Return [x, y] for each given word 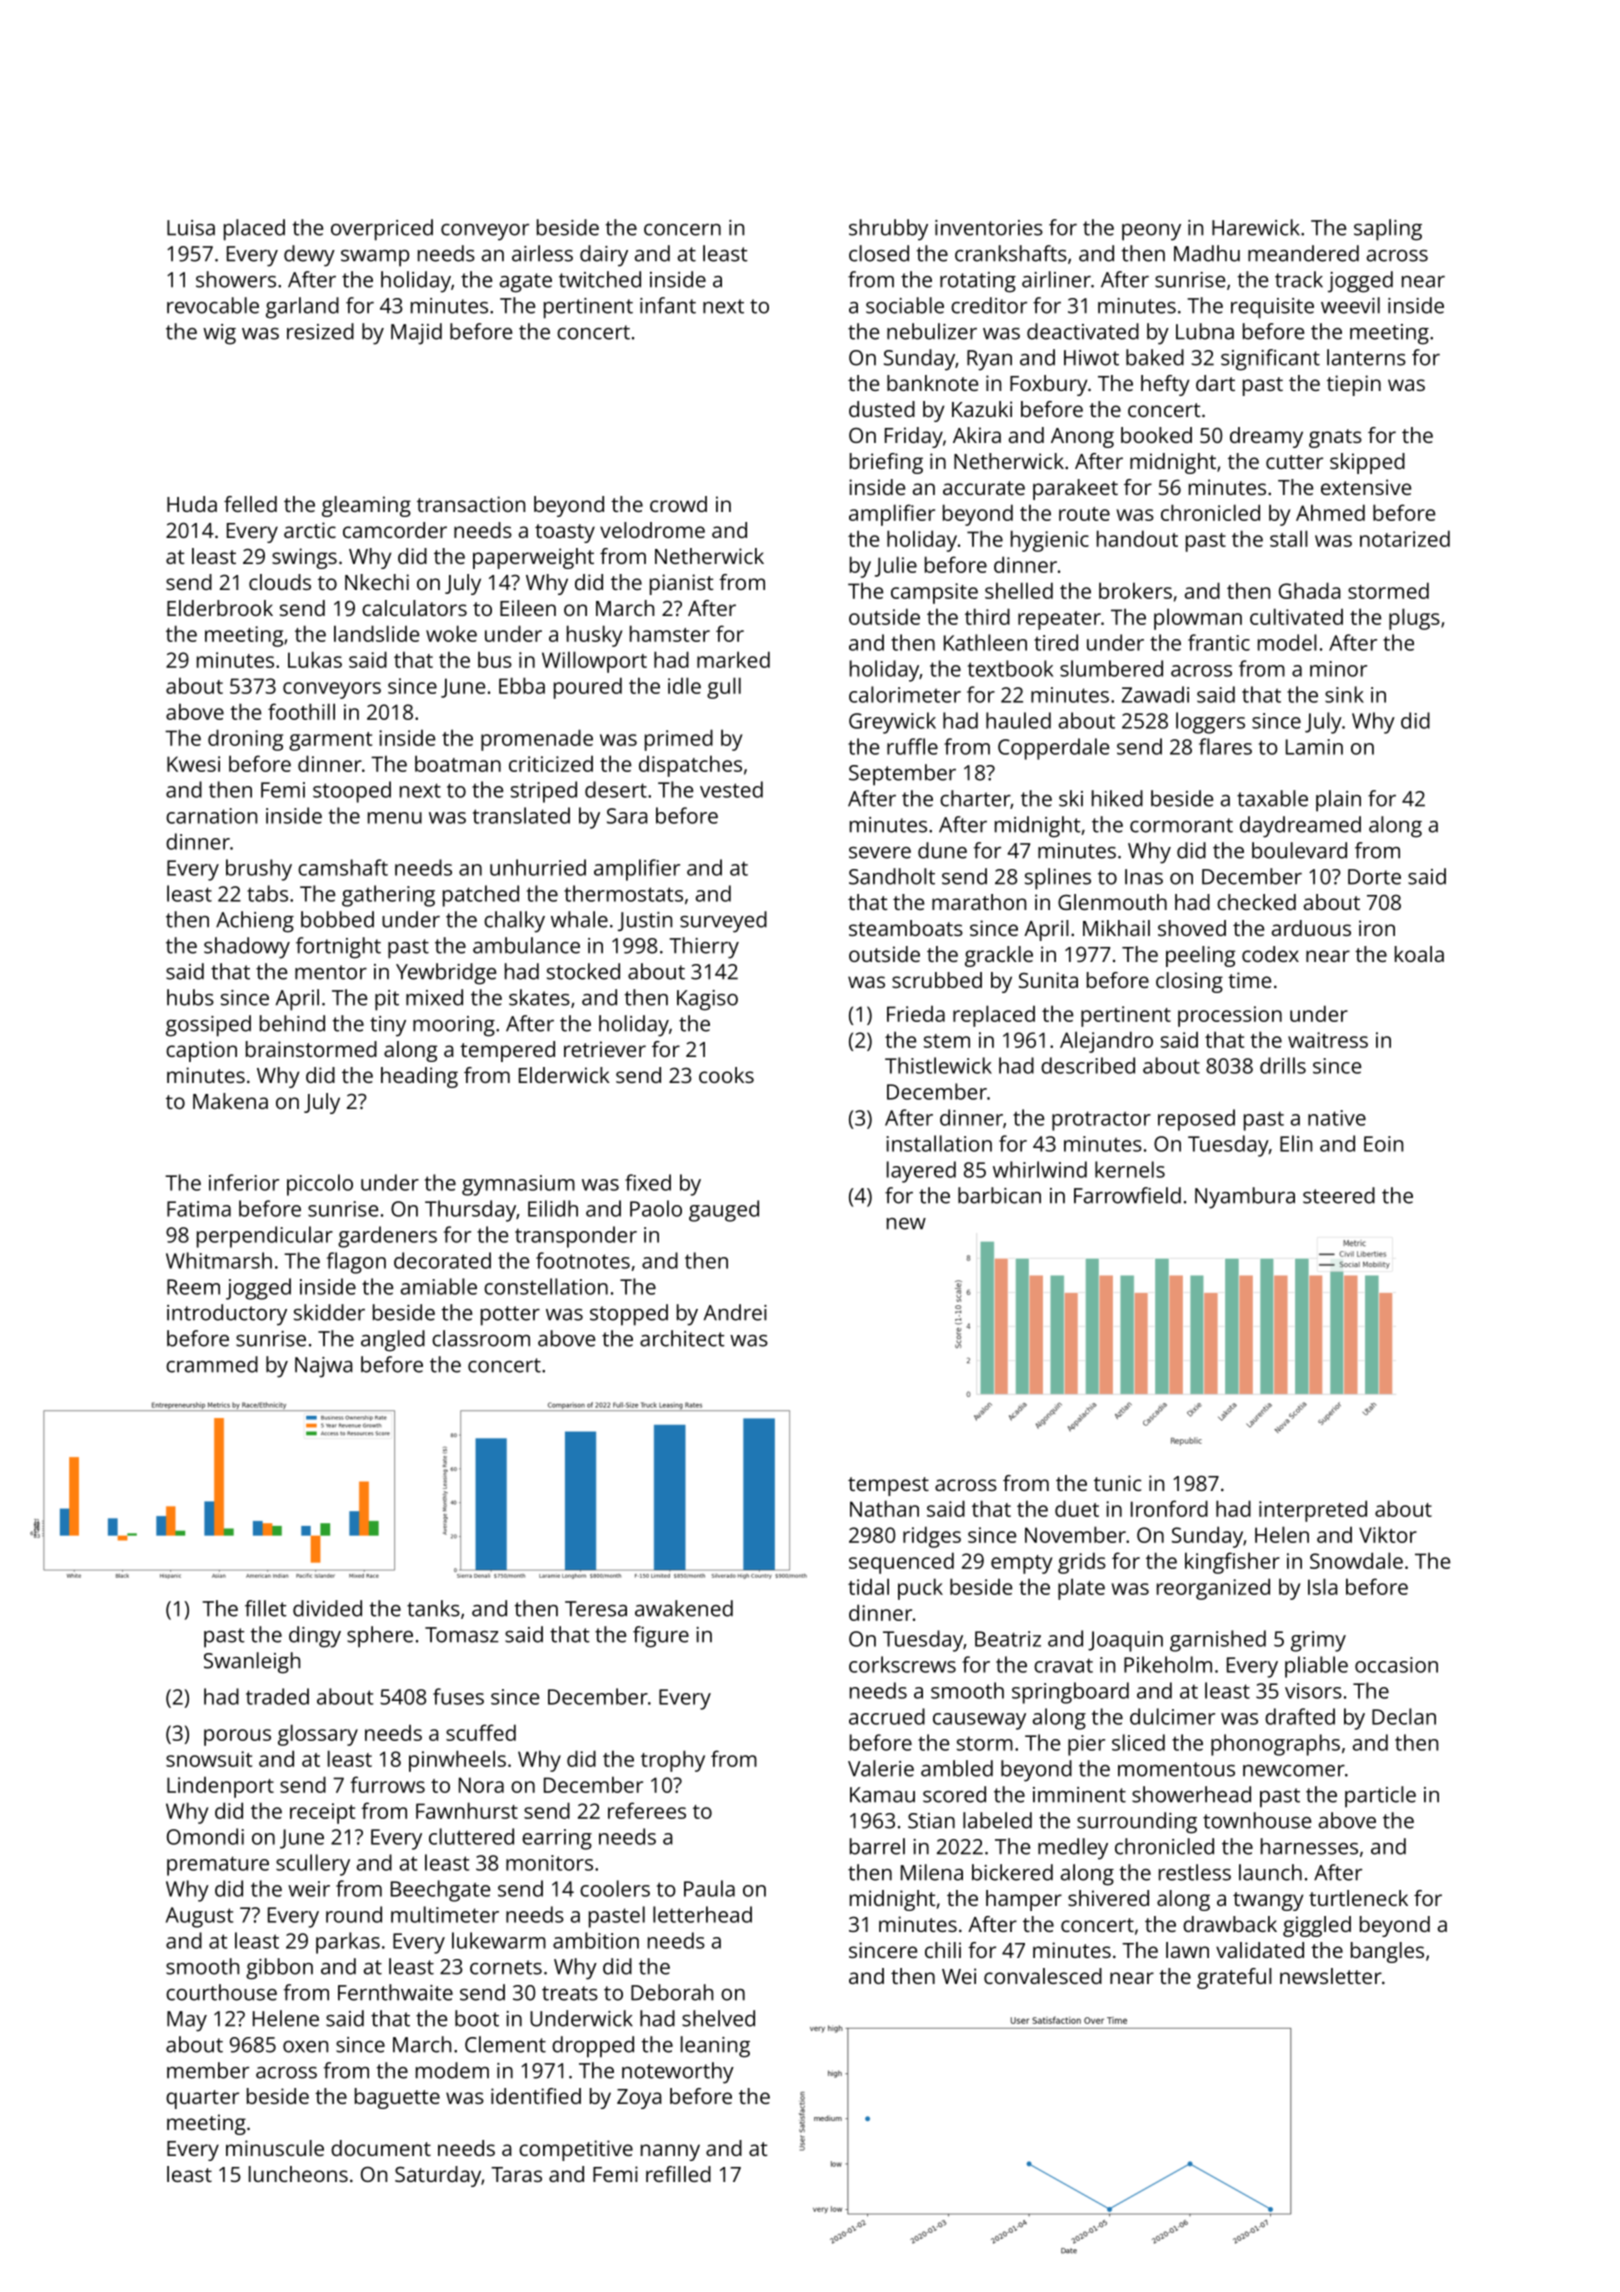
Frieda [916, 1014]
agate [526, 283]
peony [1151, 232]
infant [668, 305]
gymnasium [518, 1185]
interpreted [1313, 1511]
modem [452, 2070]
